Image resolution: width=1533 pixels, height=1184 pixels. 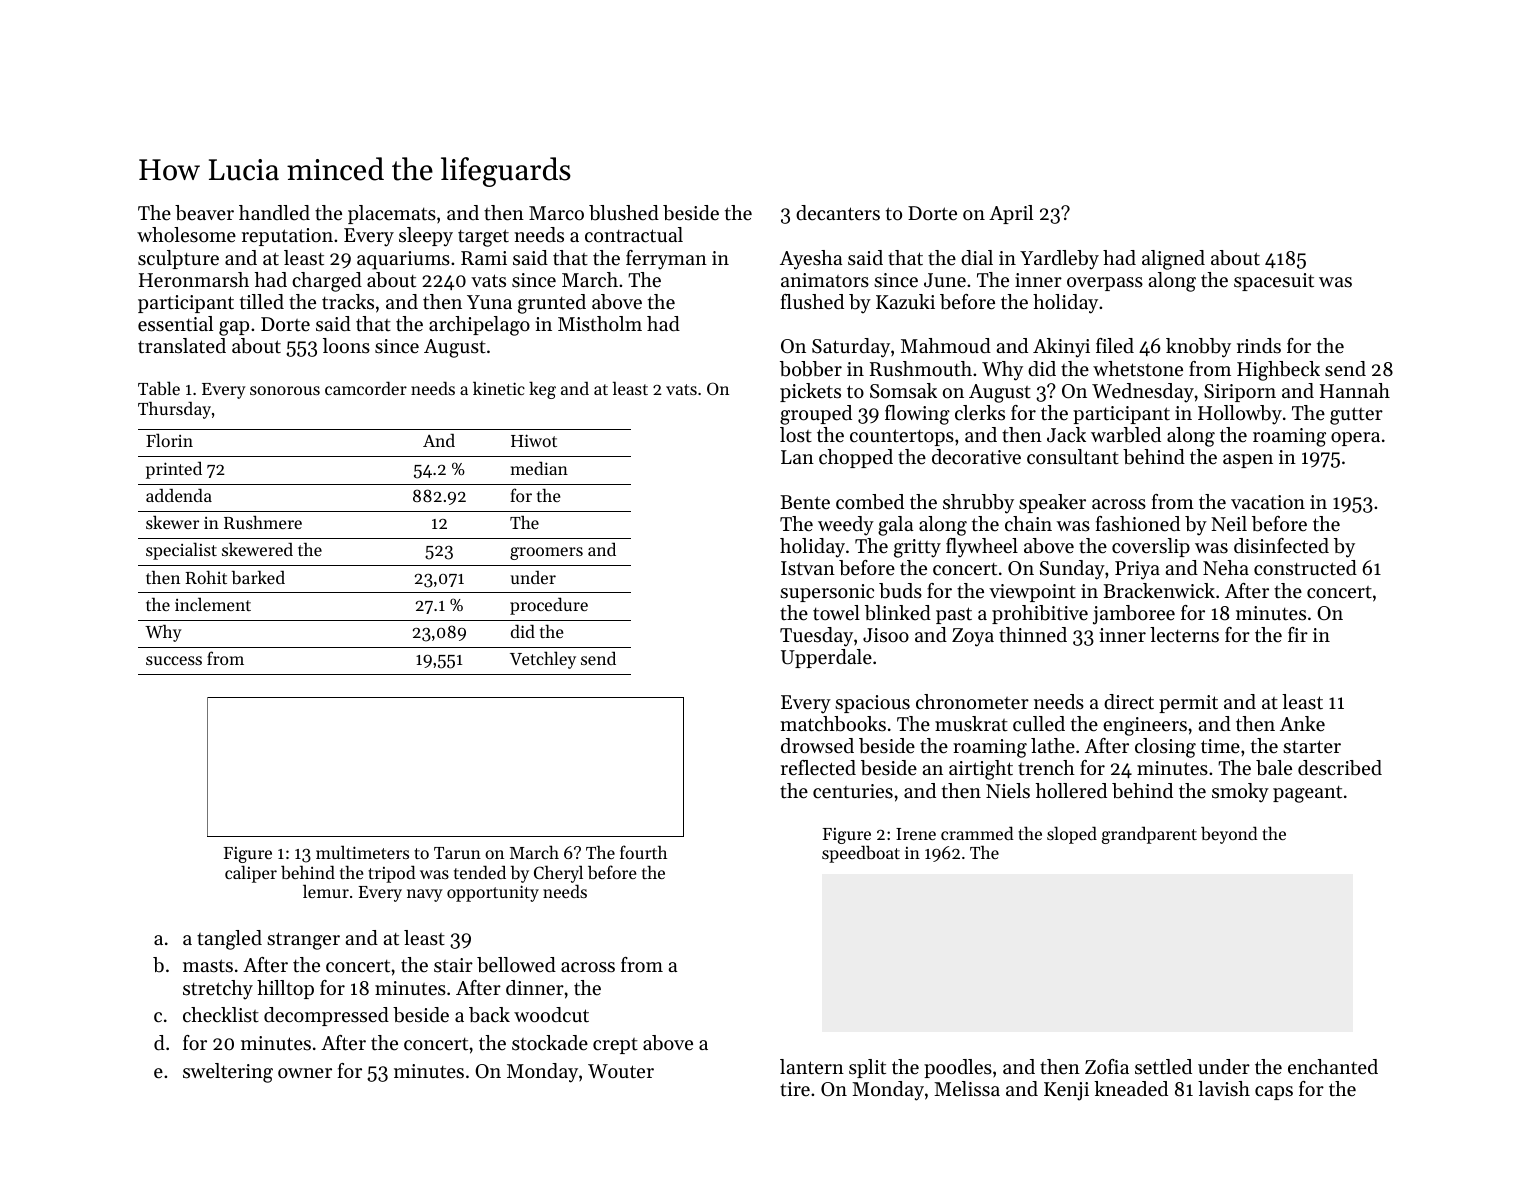 What do you see at coordinates (600, 324) in the screenshot?
I see `Mistholm` at bounding box center [600, 324].
